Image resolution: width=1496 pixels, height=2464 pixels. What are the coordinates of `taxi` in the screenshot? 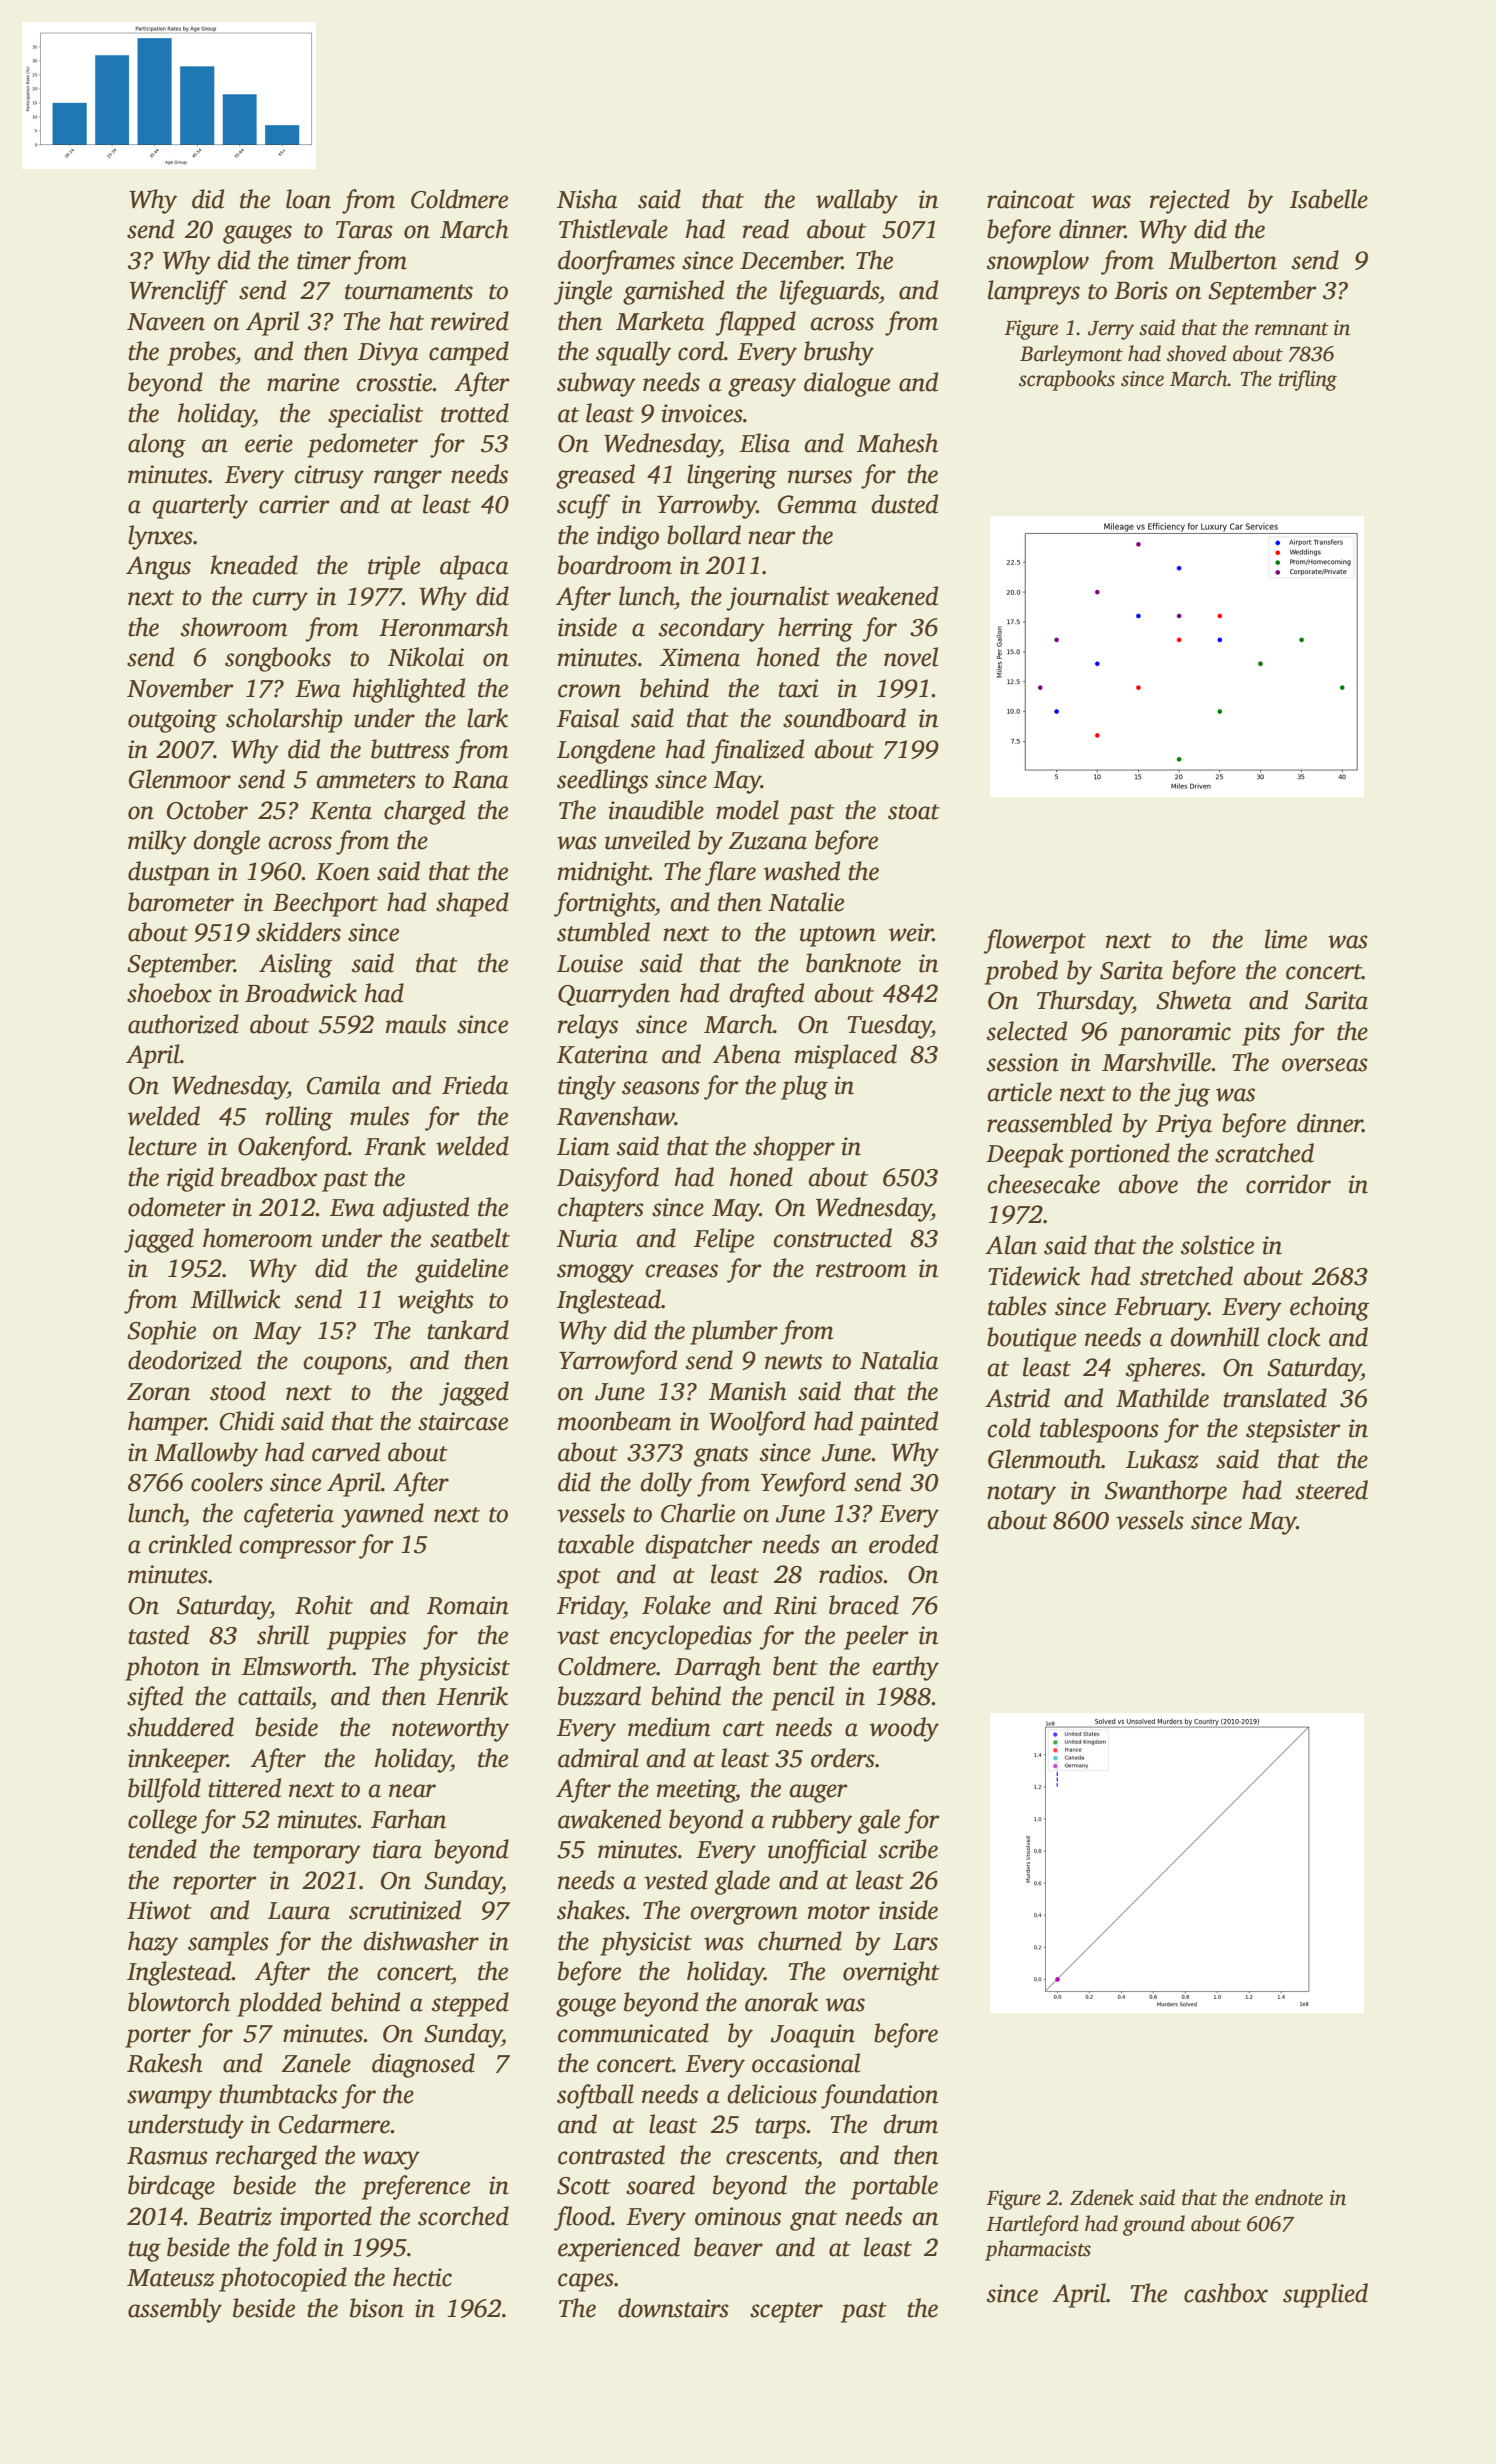 It's located at (798, 688).
